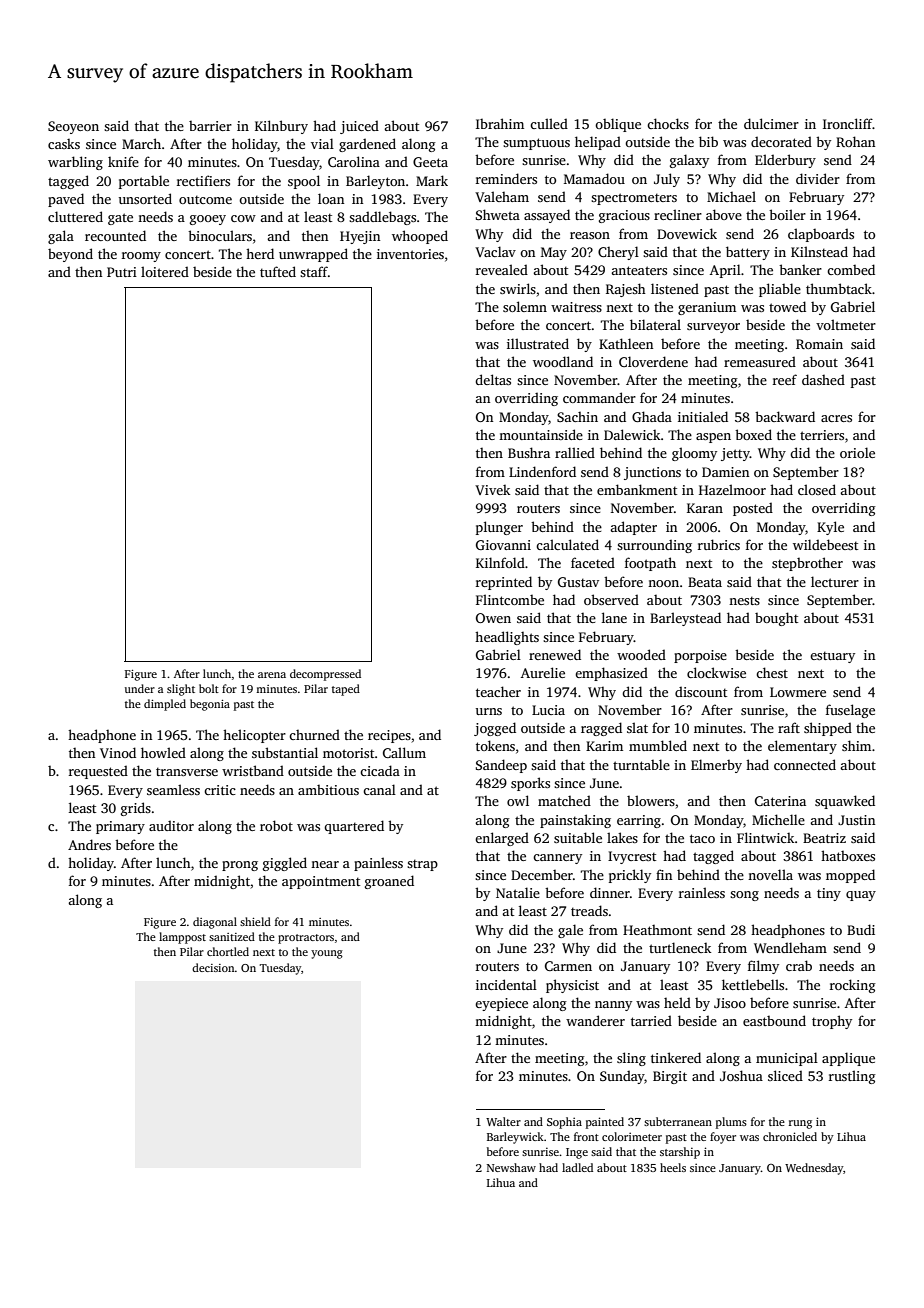 The image size is (924, 1308). What do you see at coordinates (360, 237) in the image?
I see `Hyejin` at bounding box center [360, 237].
